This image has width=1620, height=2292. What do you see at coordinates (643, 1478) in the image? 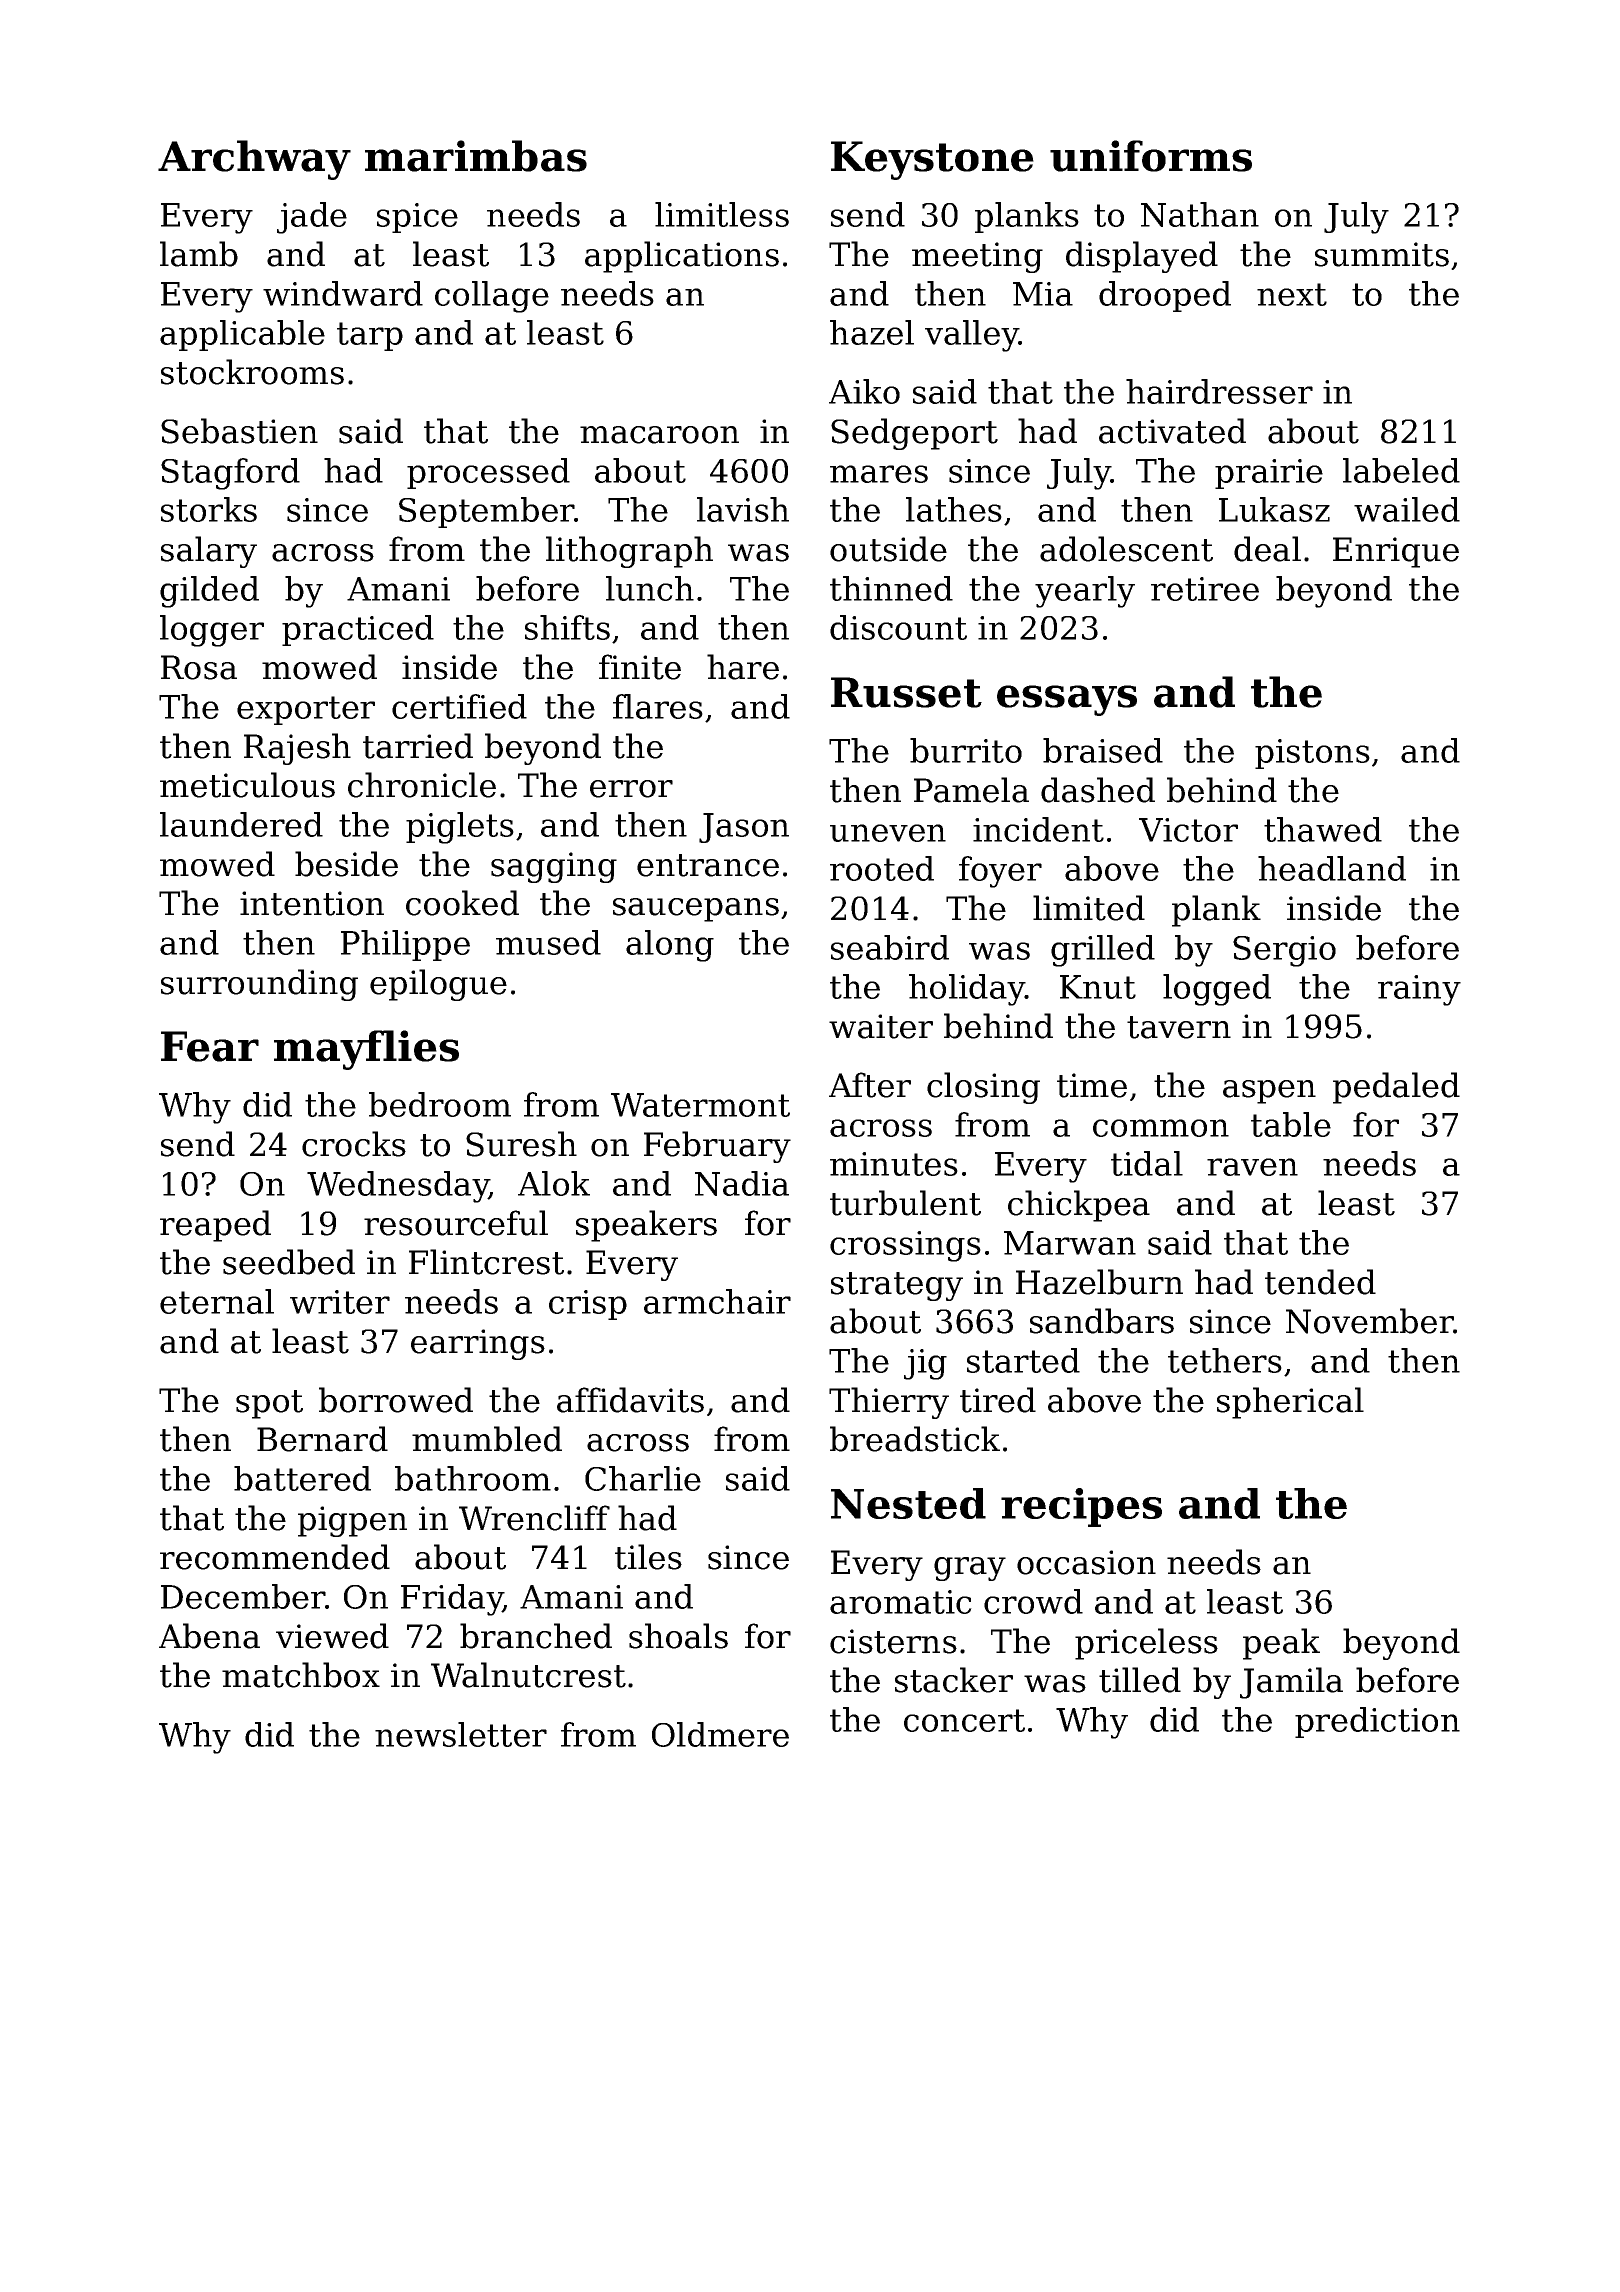
I see `Charlie` at bounding box center [643, 1478].
